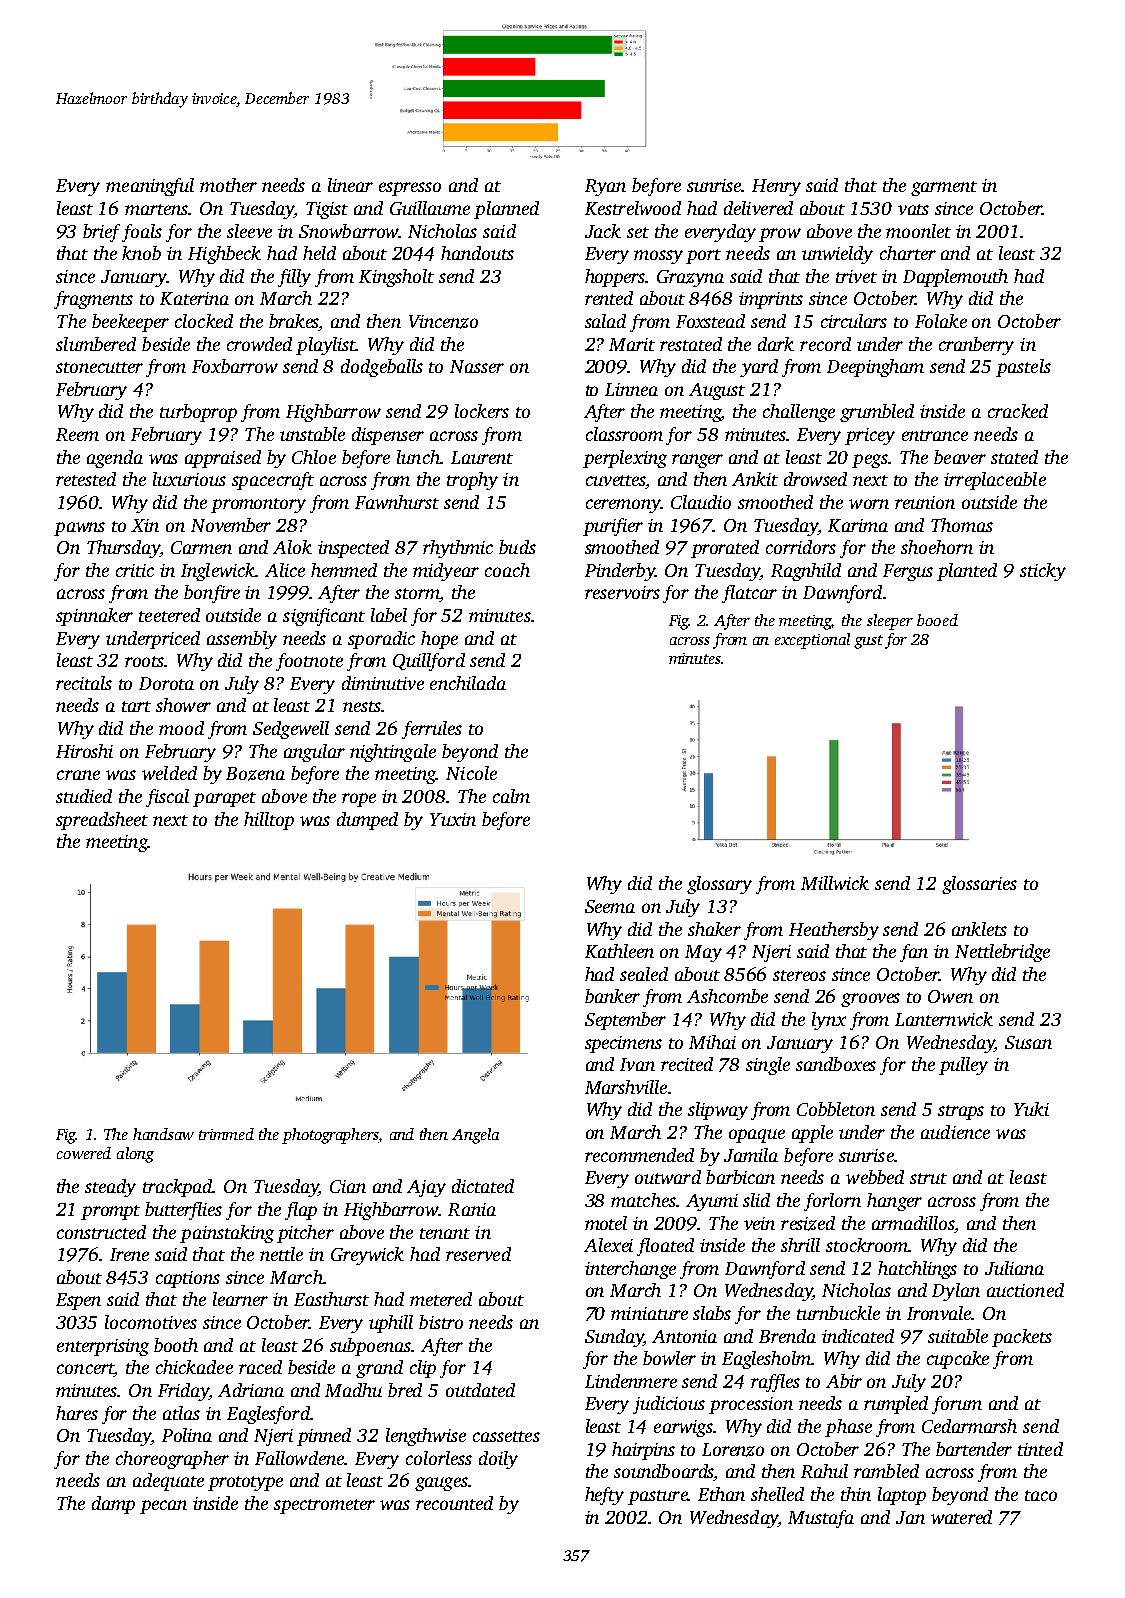 The width and height of the screenshot is (1125, 1598). I want to click on spreadsheet, so click(102, 821).
